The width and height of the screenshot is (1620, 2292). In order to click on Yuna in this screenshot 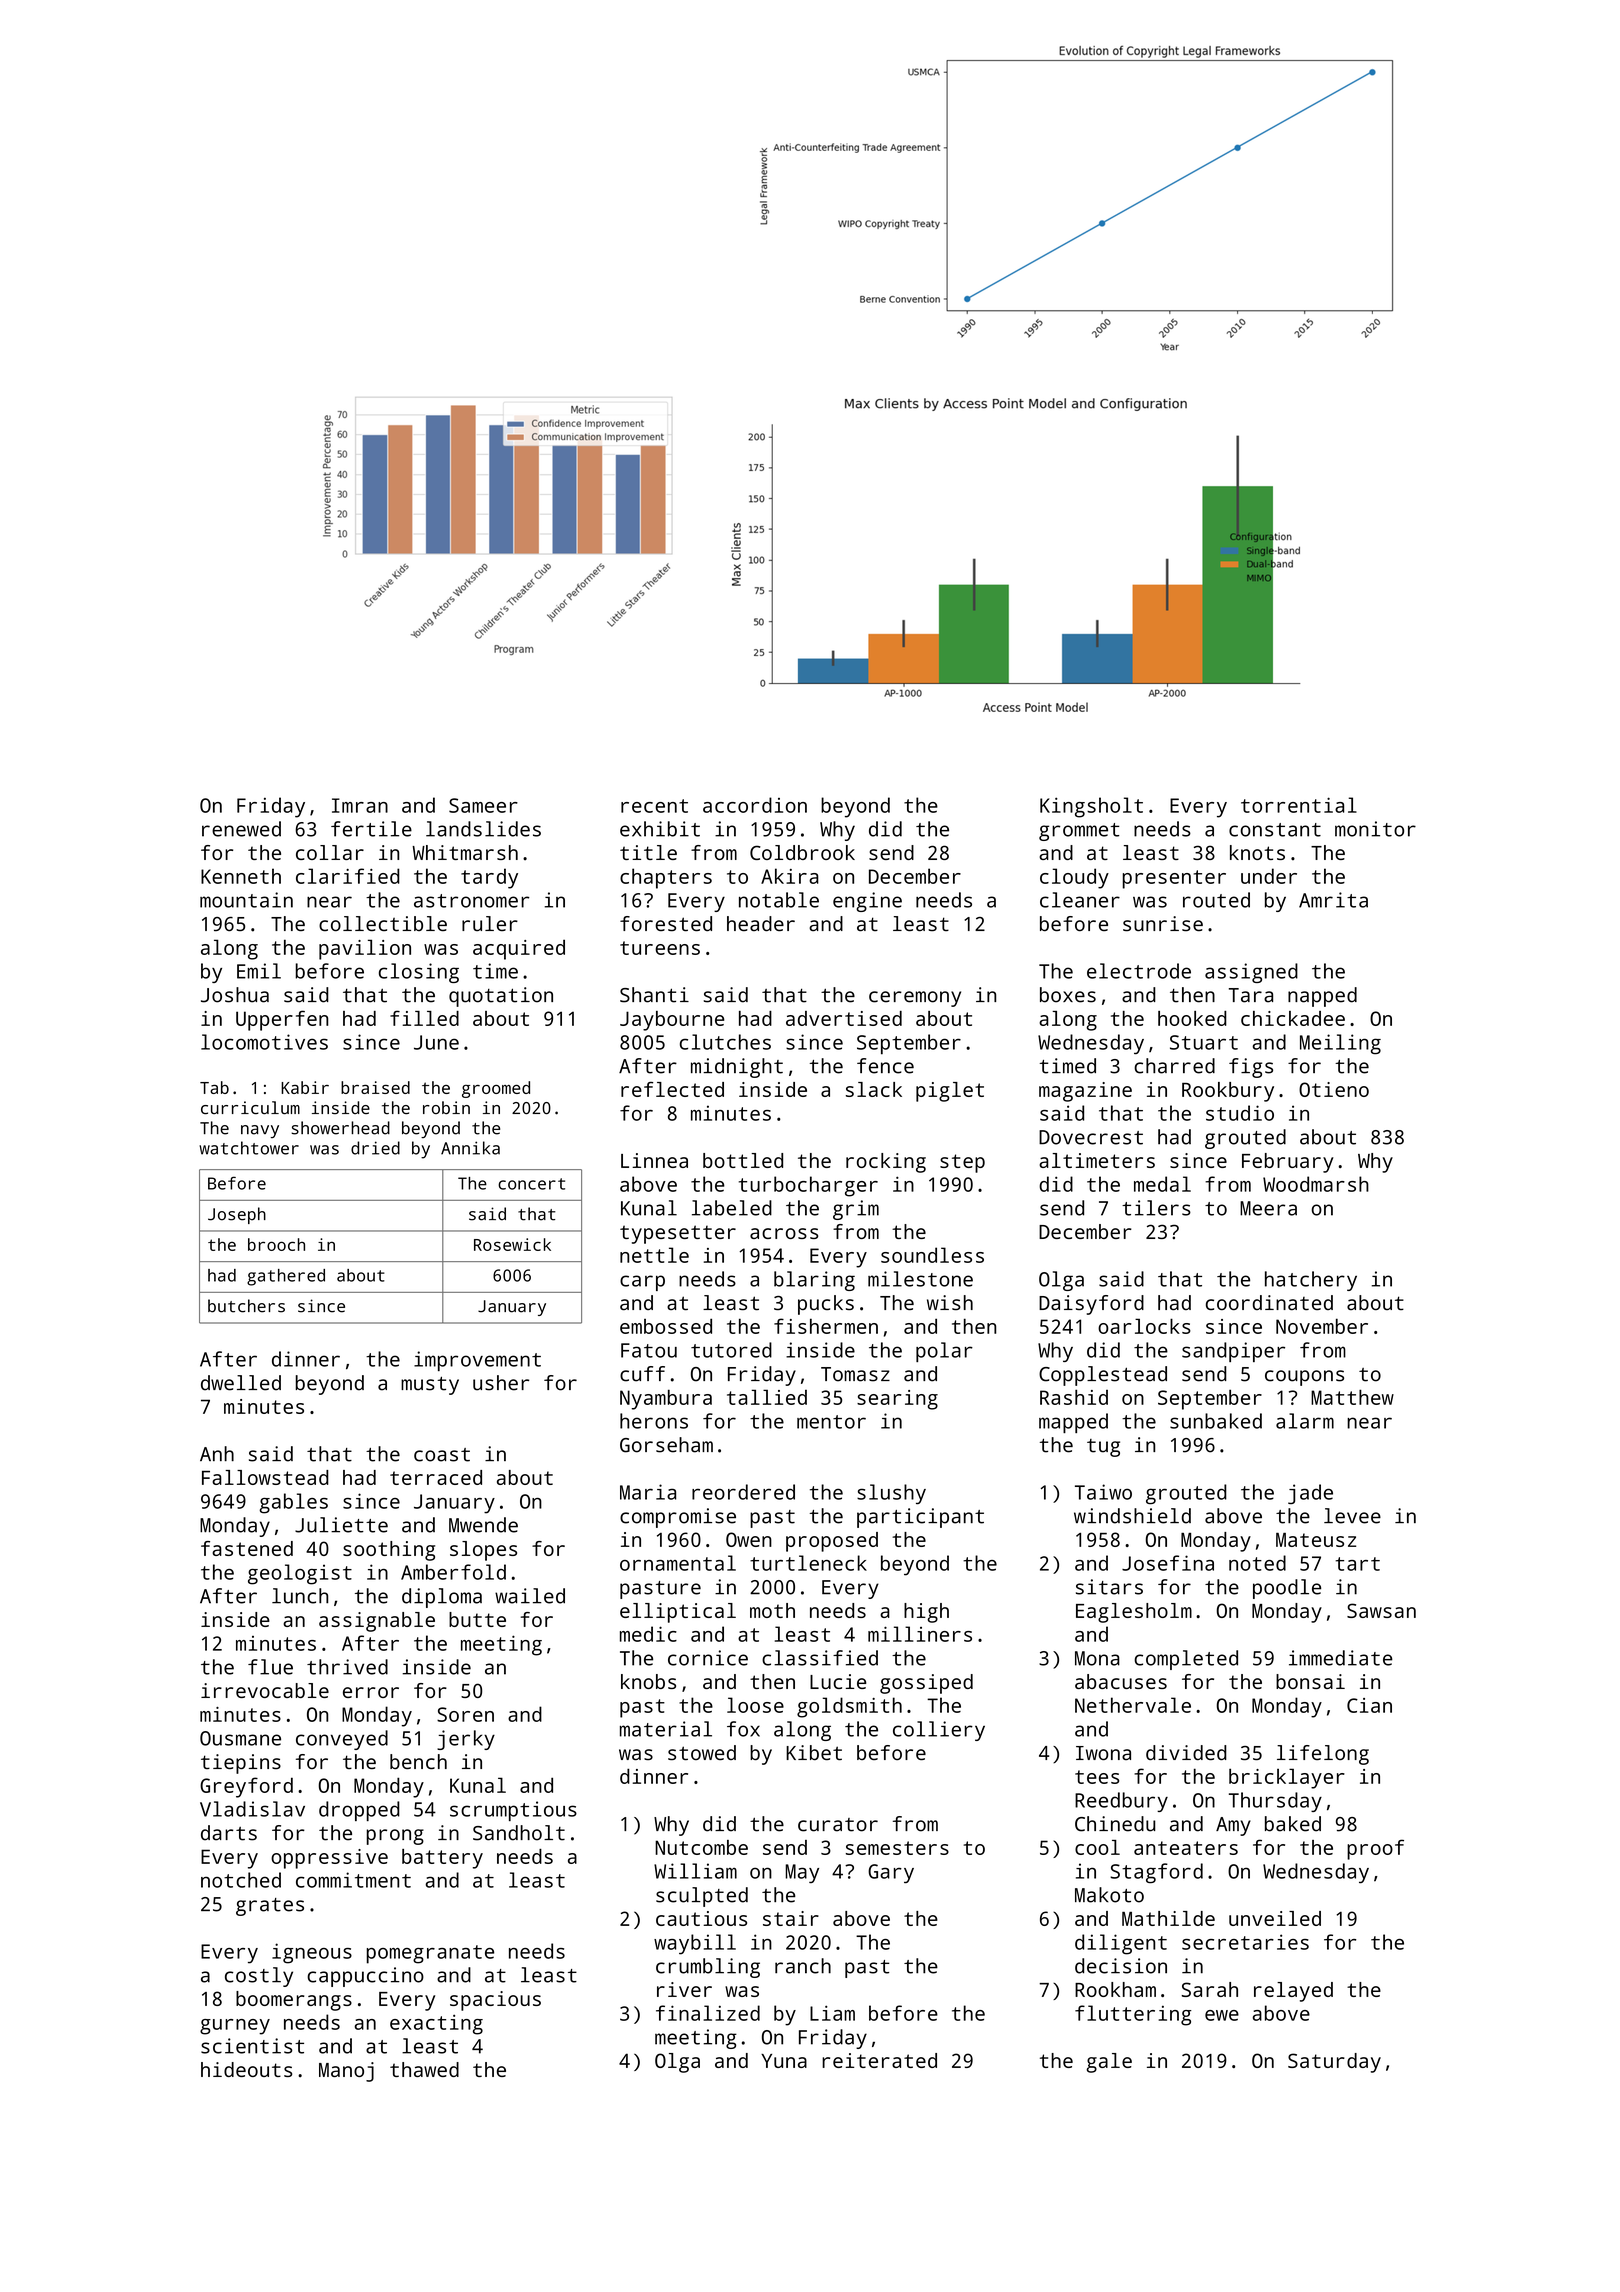, I will do `click(784, 2061)`.
